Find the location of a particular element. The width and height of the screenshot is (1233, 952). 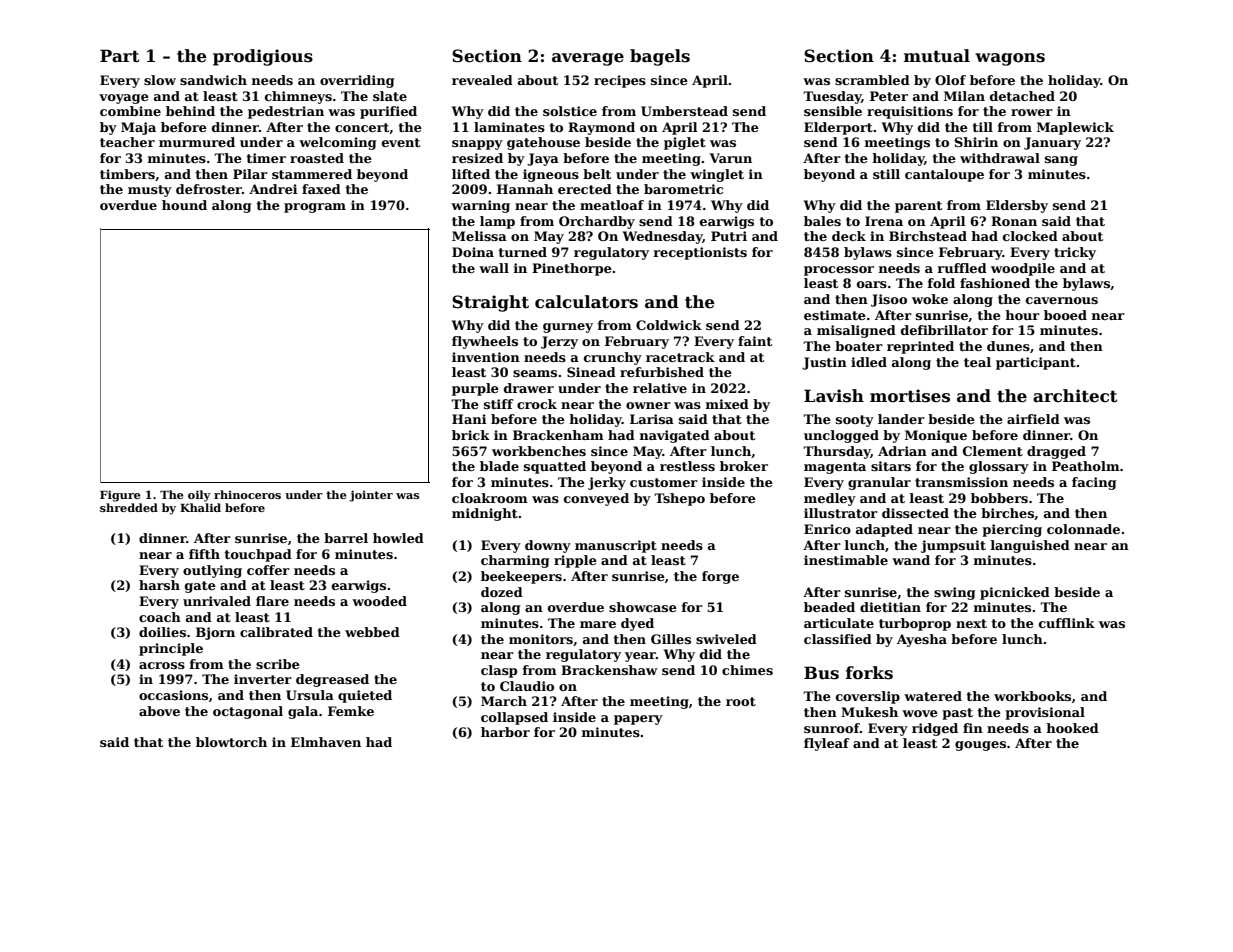

calculators is located at coordinates (586, 302).
